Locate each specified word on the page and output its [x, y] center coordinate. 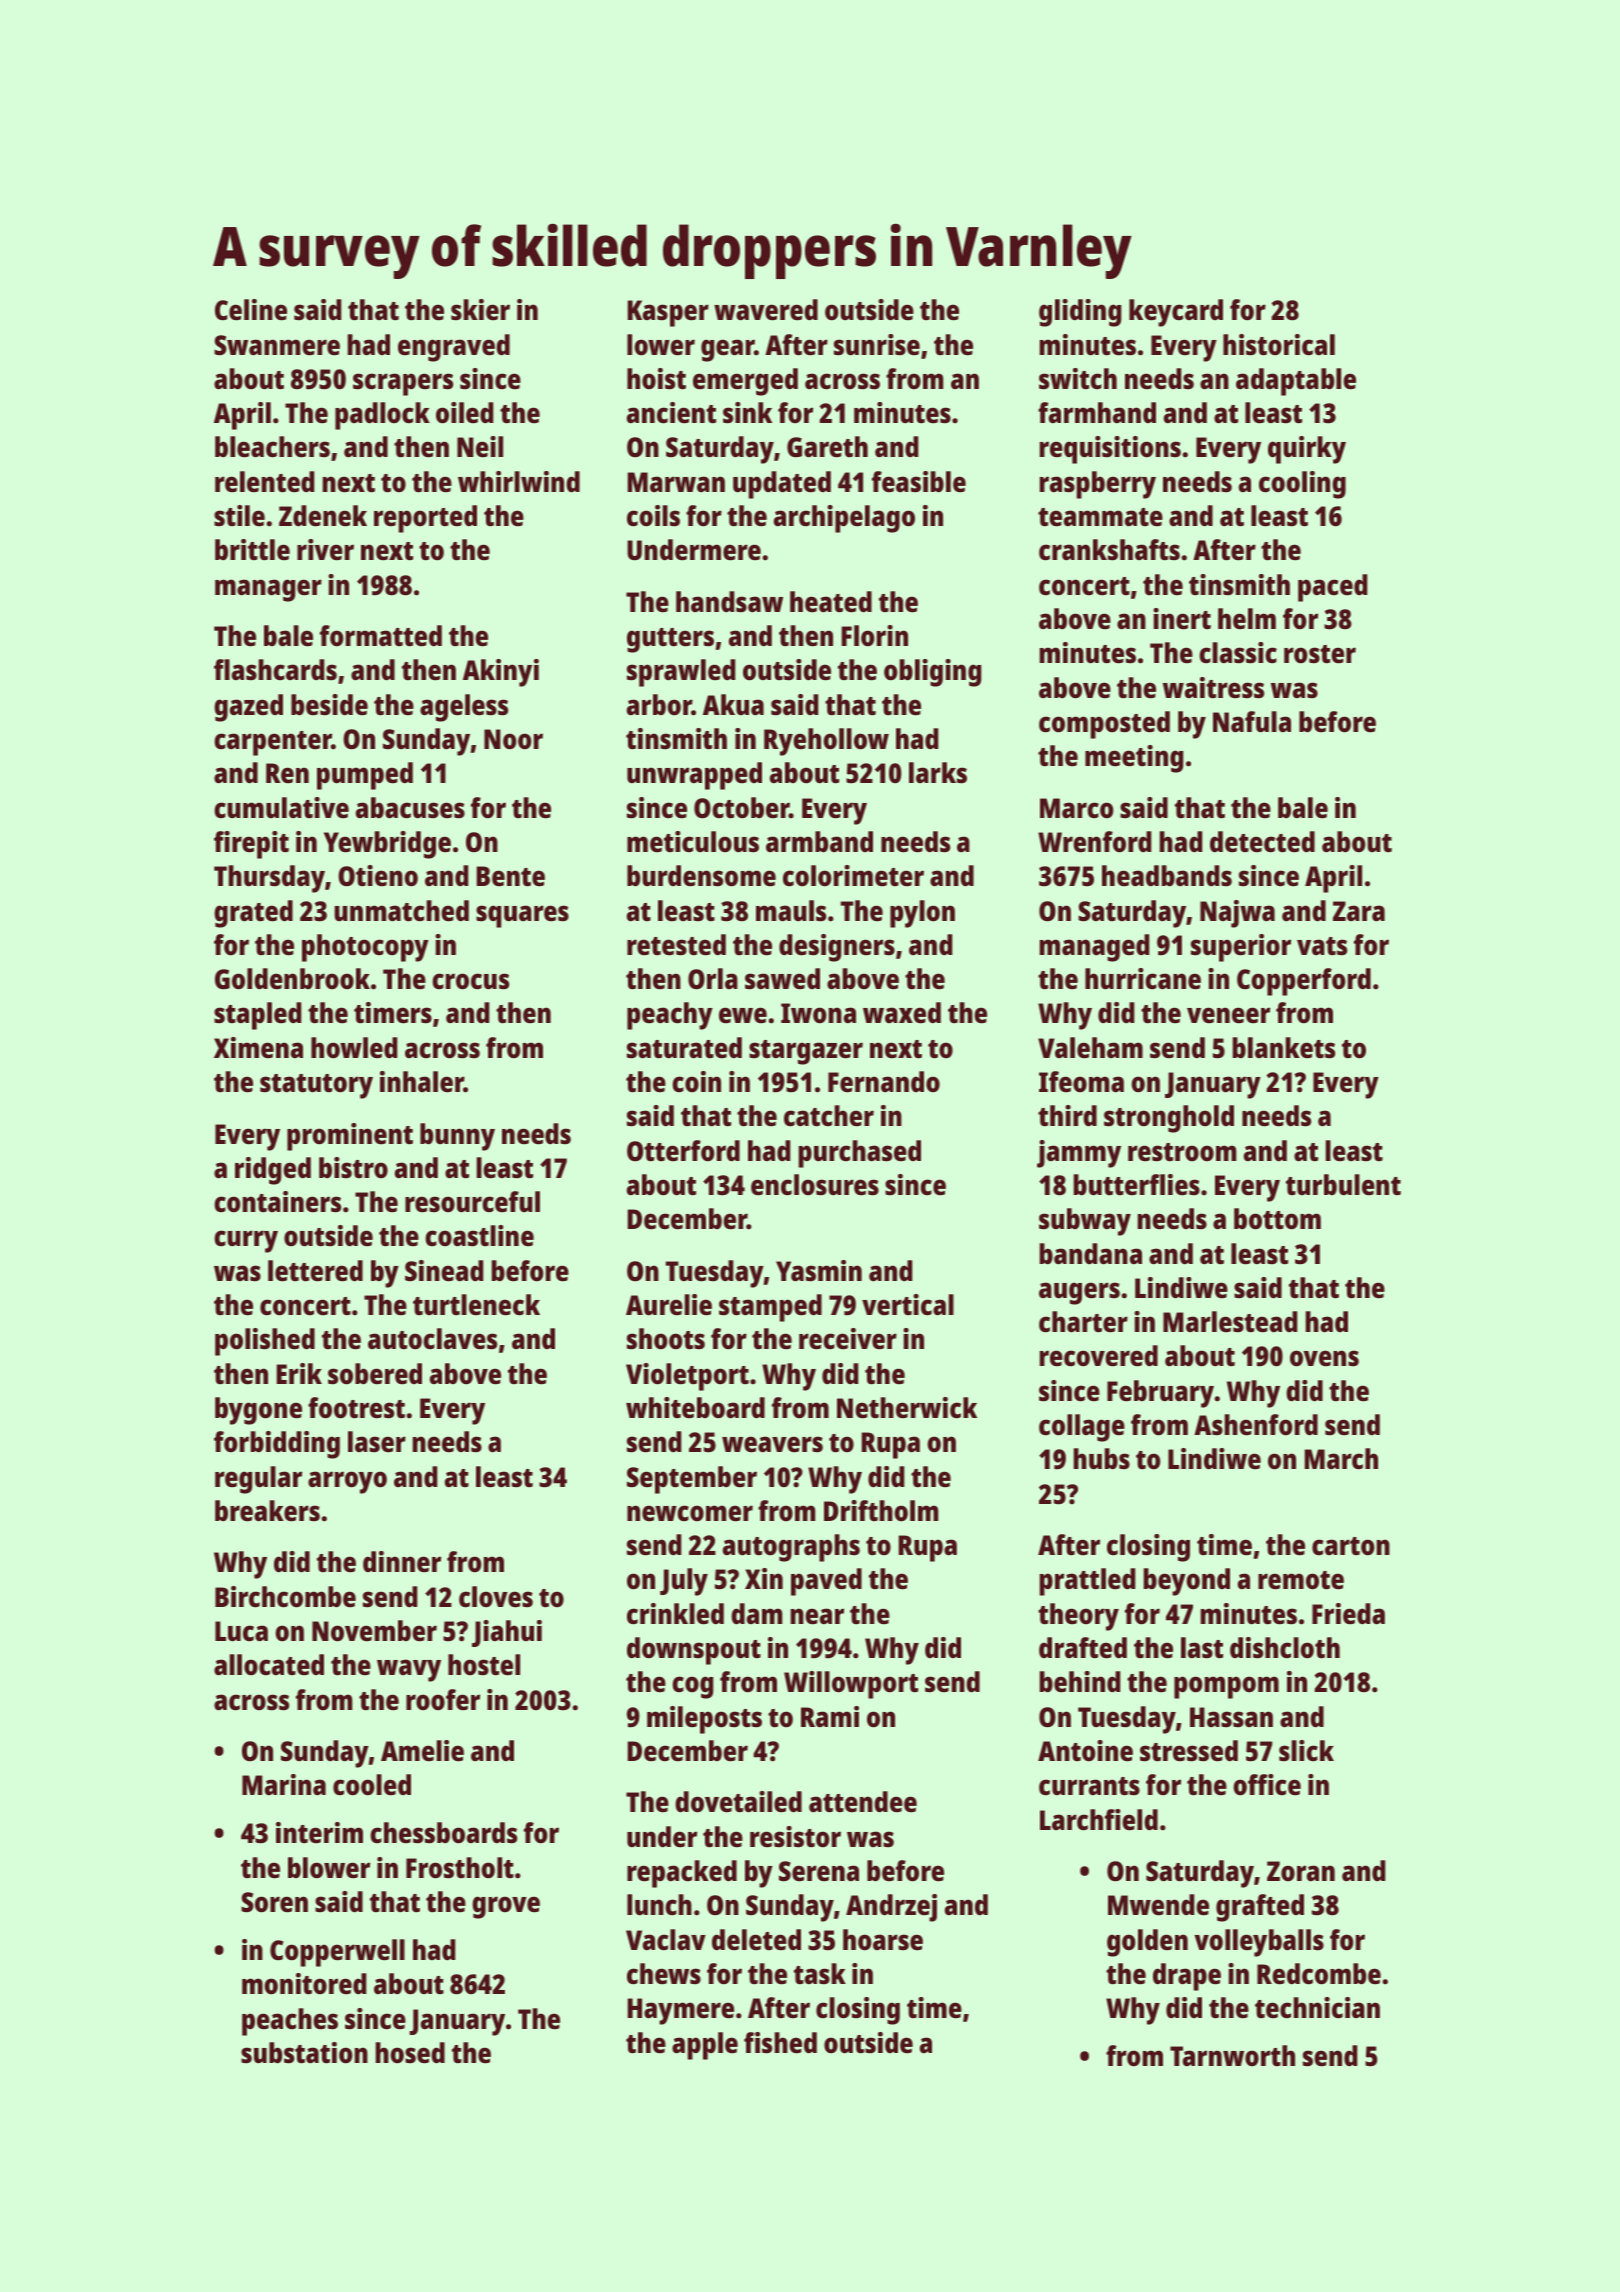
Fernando [884, 1082]
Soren [274, 1902]
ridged [273, 1171]
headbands [1167, 875]
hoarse [883, 1940]
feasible [919, 482]
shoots [666, 1339]
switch [1078, 379]
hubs [1101, 1458]
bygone [258, 1411]
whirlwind [519, 481]
